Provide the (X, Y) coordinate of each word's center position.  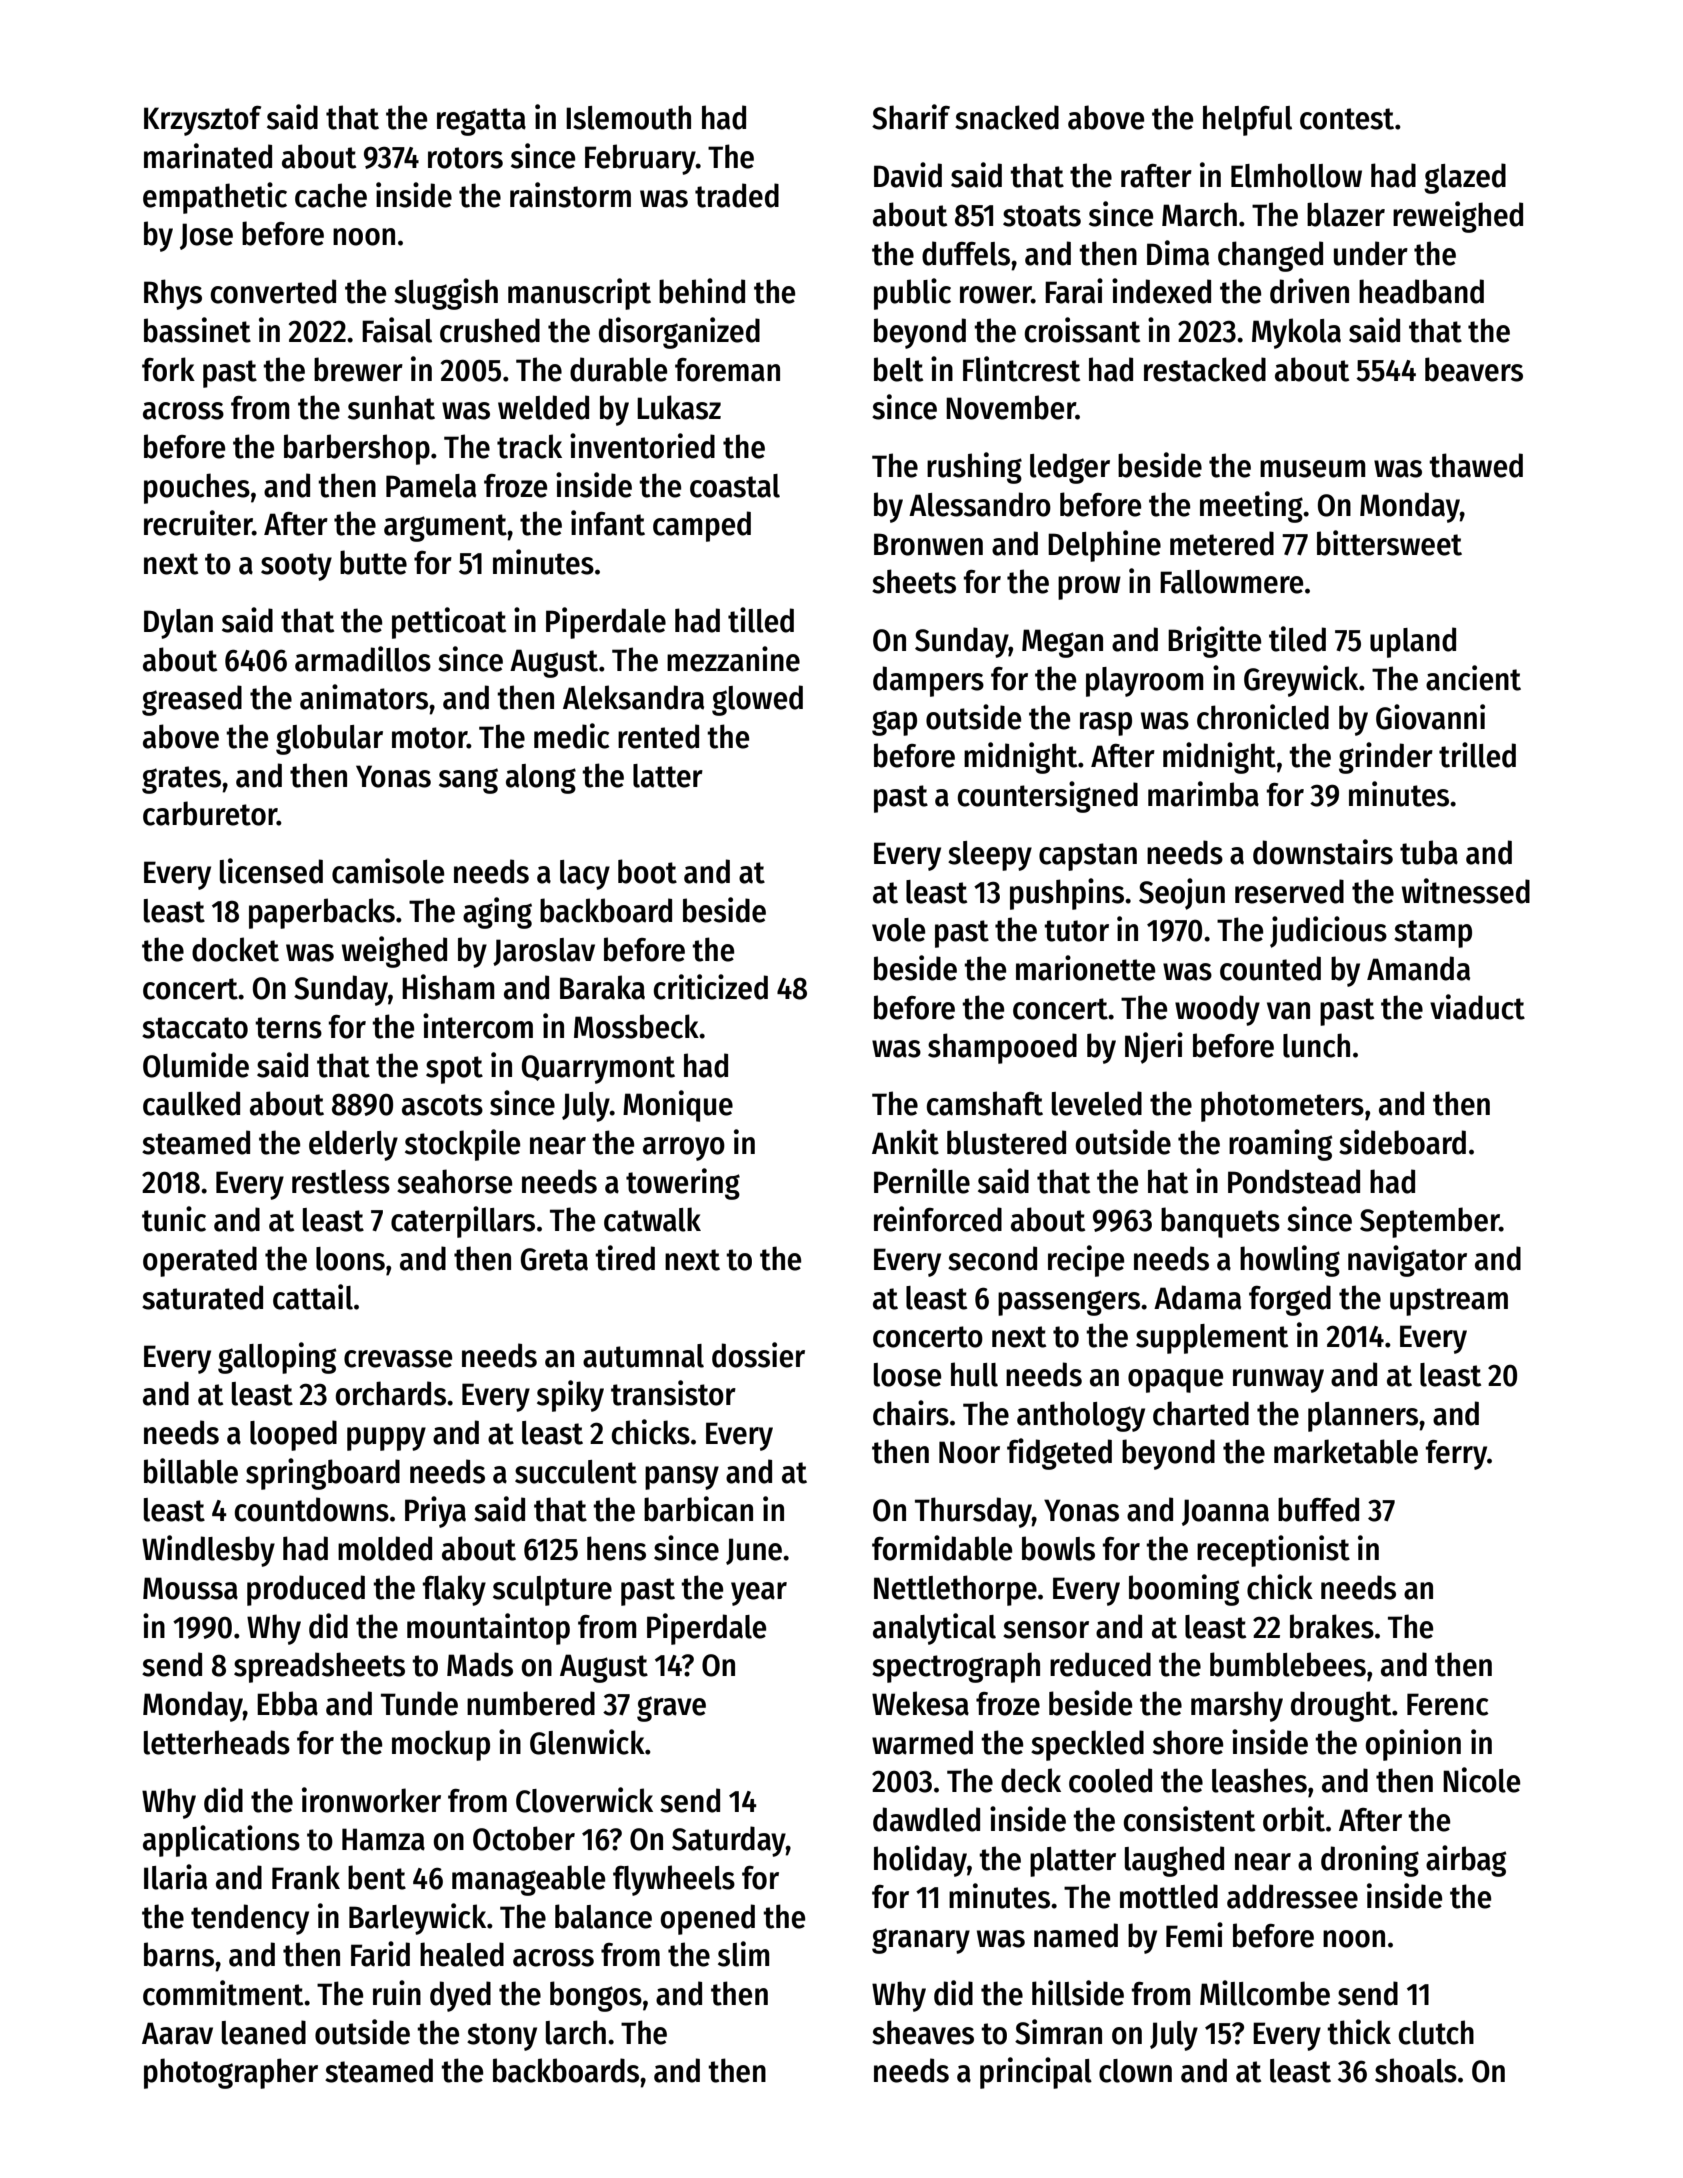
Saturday (729, 1841)
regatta (481, 122)
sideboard (1402, 1142)
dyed (460, 1996)
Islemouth (628, 117)
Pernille (922, 1181)
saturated (202, 1297)
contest (1347, 119)
